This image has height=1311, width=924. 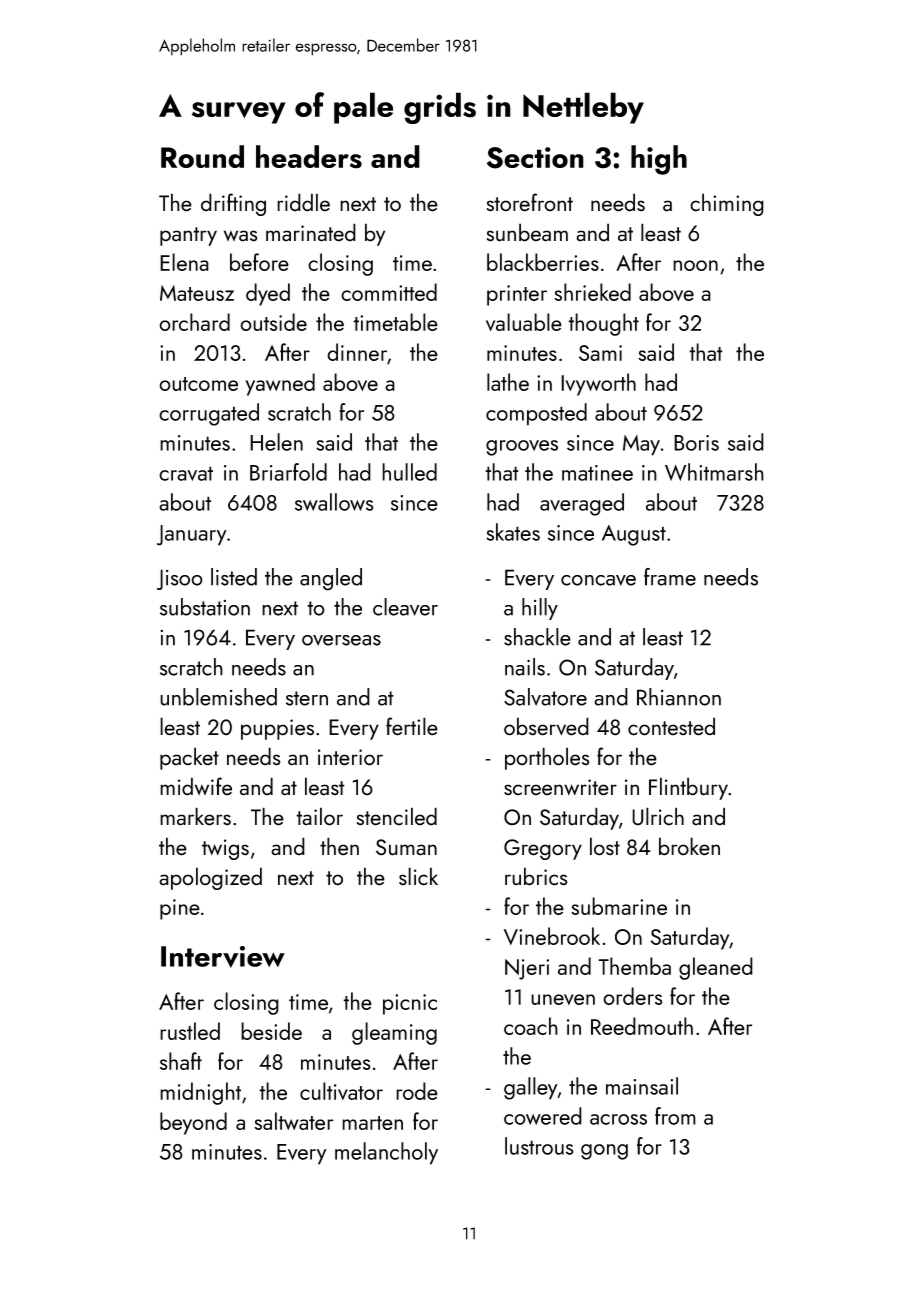 I want to click on high, so click(x=659, y=160).
